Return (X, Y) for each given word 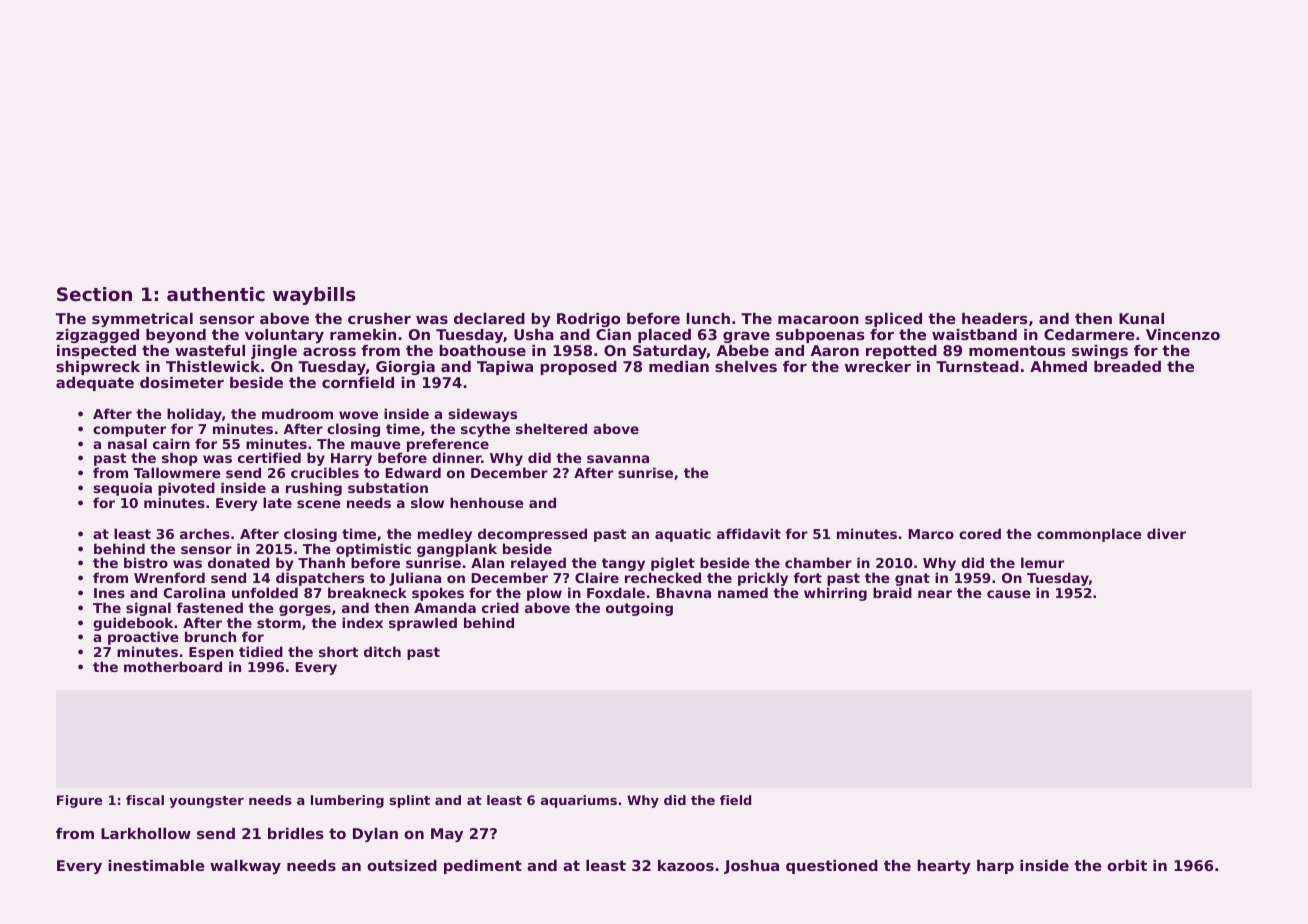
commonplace (1089, 535)
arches (205, 533)
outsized (402, 865)
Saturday (670, 352)
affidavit (749, 533)
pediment (483, 867)
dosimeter (182, 382)
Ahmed (1058, 366)
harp (995, 867)
